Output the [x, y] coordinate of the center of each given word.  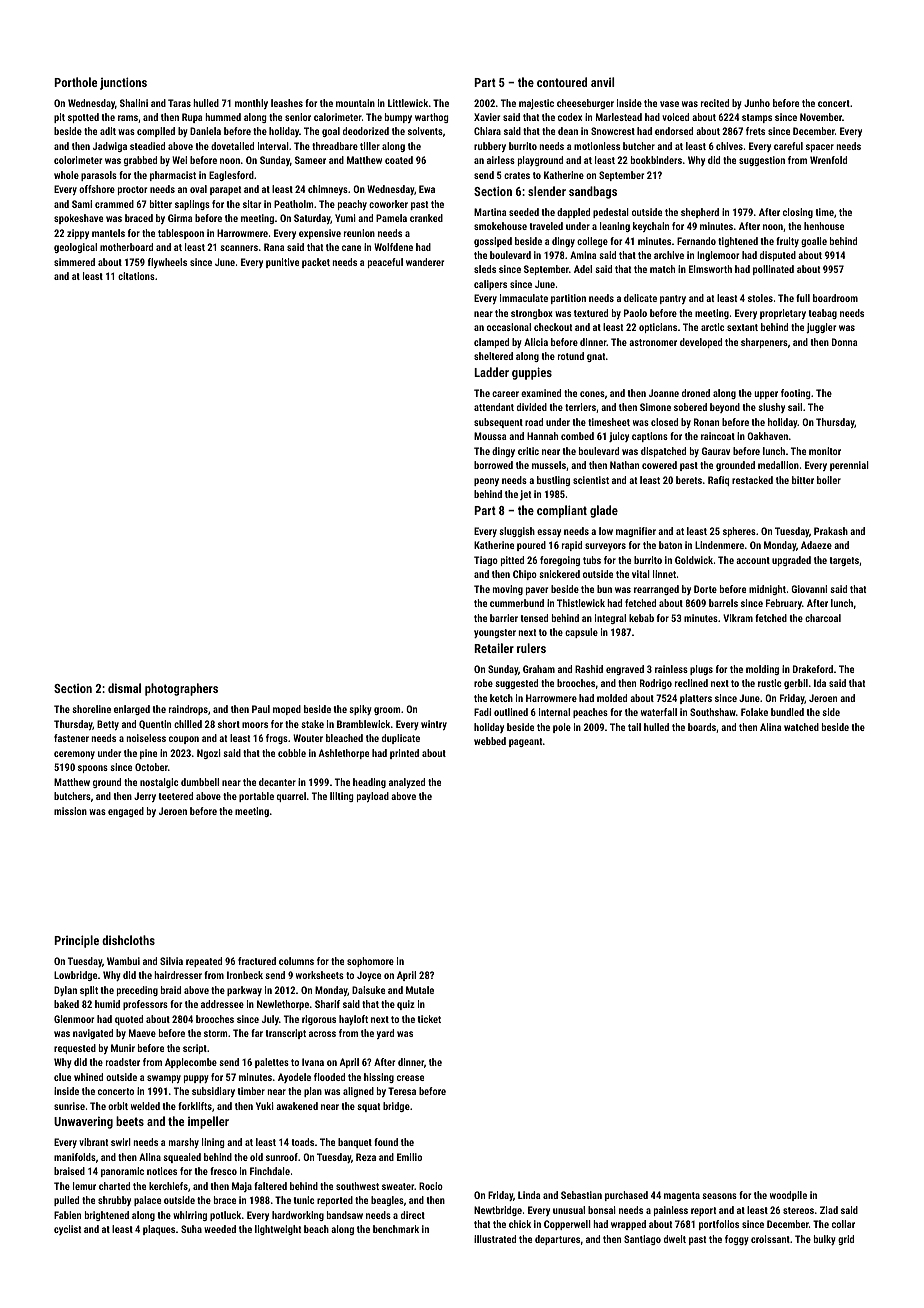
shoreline [91, 709]
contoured [562, 82]
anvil [602, 82]
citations [136, 276]
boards [702, 727]
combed [577, 436]
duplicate [401, 739]
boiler [829, 480]
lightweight [278, 1230]
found [386, 1142]
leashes [287, 103]
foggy [737, 1240]
